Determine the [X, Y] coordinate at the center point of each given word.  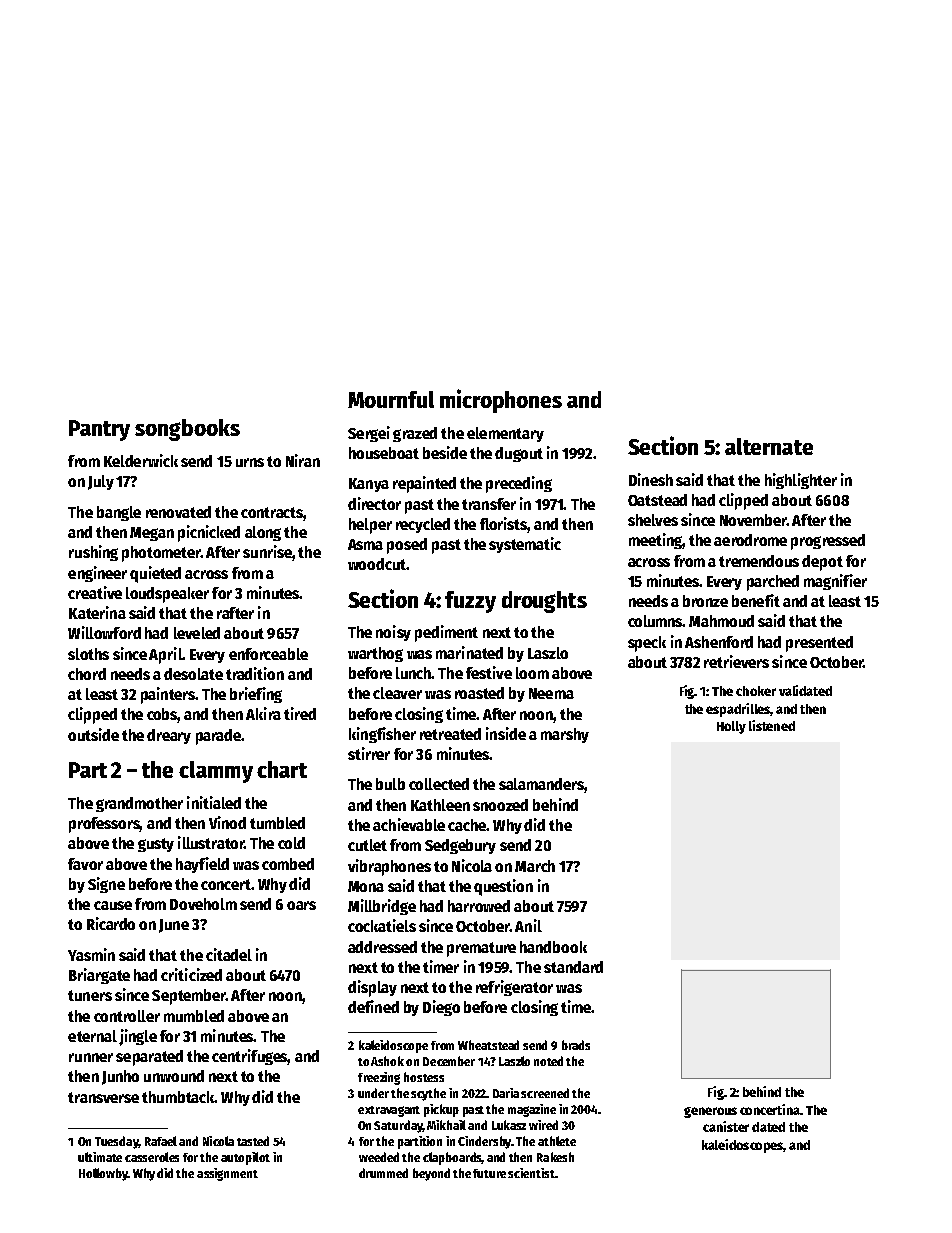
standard [573, 967]
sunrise [267, 551]
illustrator [211, 842]
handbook [553, 947]
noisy [393, 633]
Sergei [369, 434]
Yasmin [91, 954]
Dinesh [651, 479]
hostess [424, 1077]
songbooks [187, 430]
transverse [103, 1097]
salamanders [541, 784]
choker [756, 691]
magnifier [835, 582]
